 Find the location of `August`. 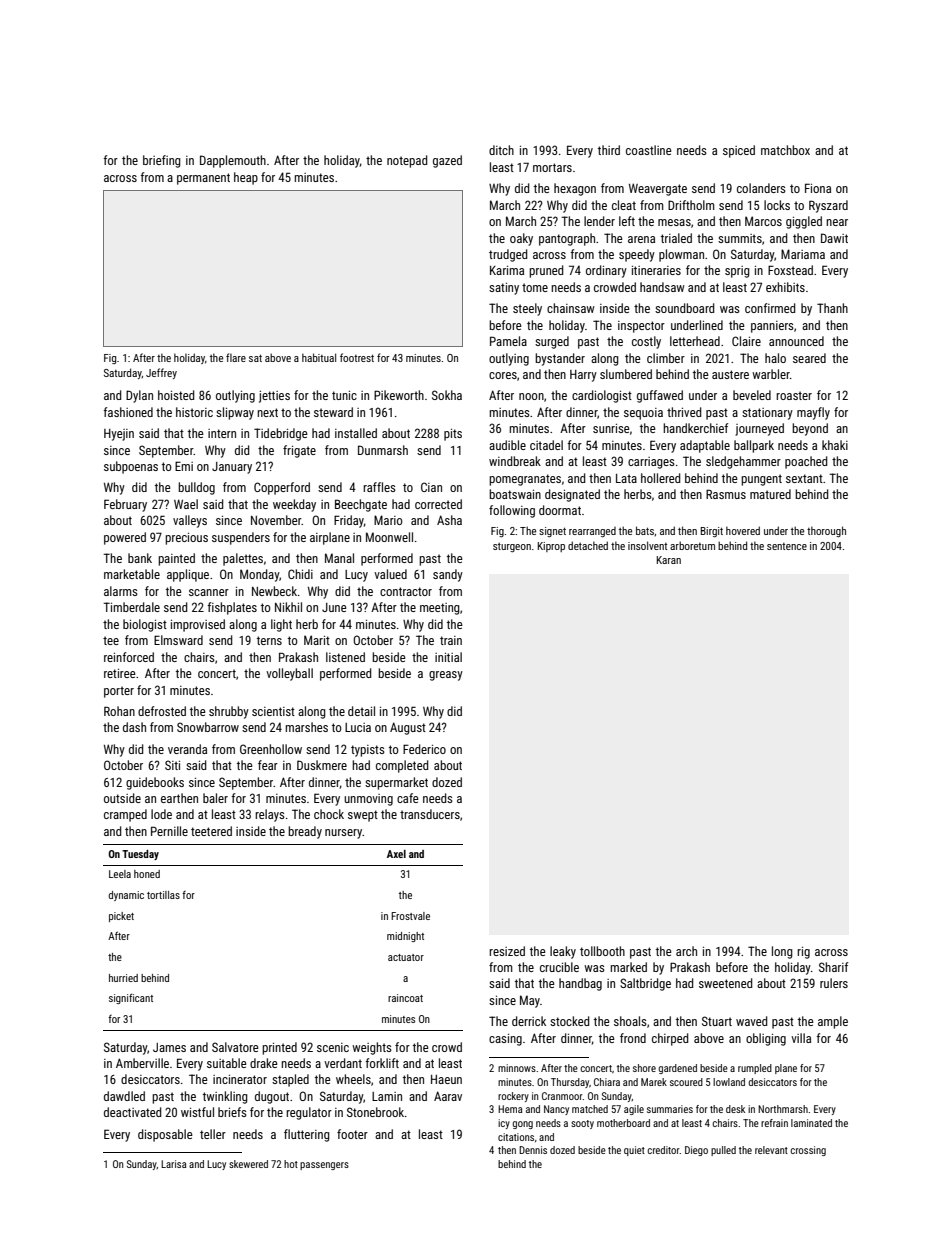

August is located at coordinates (408, 728).
